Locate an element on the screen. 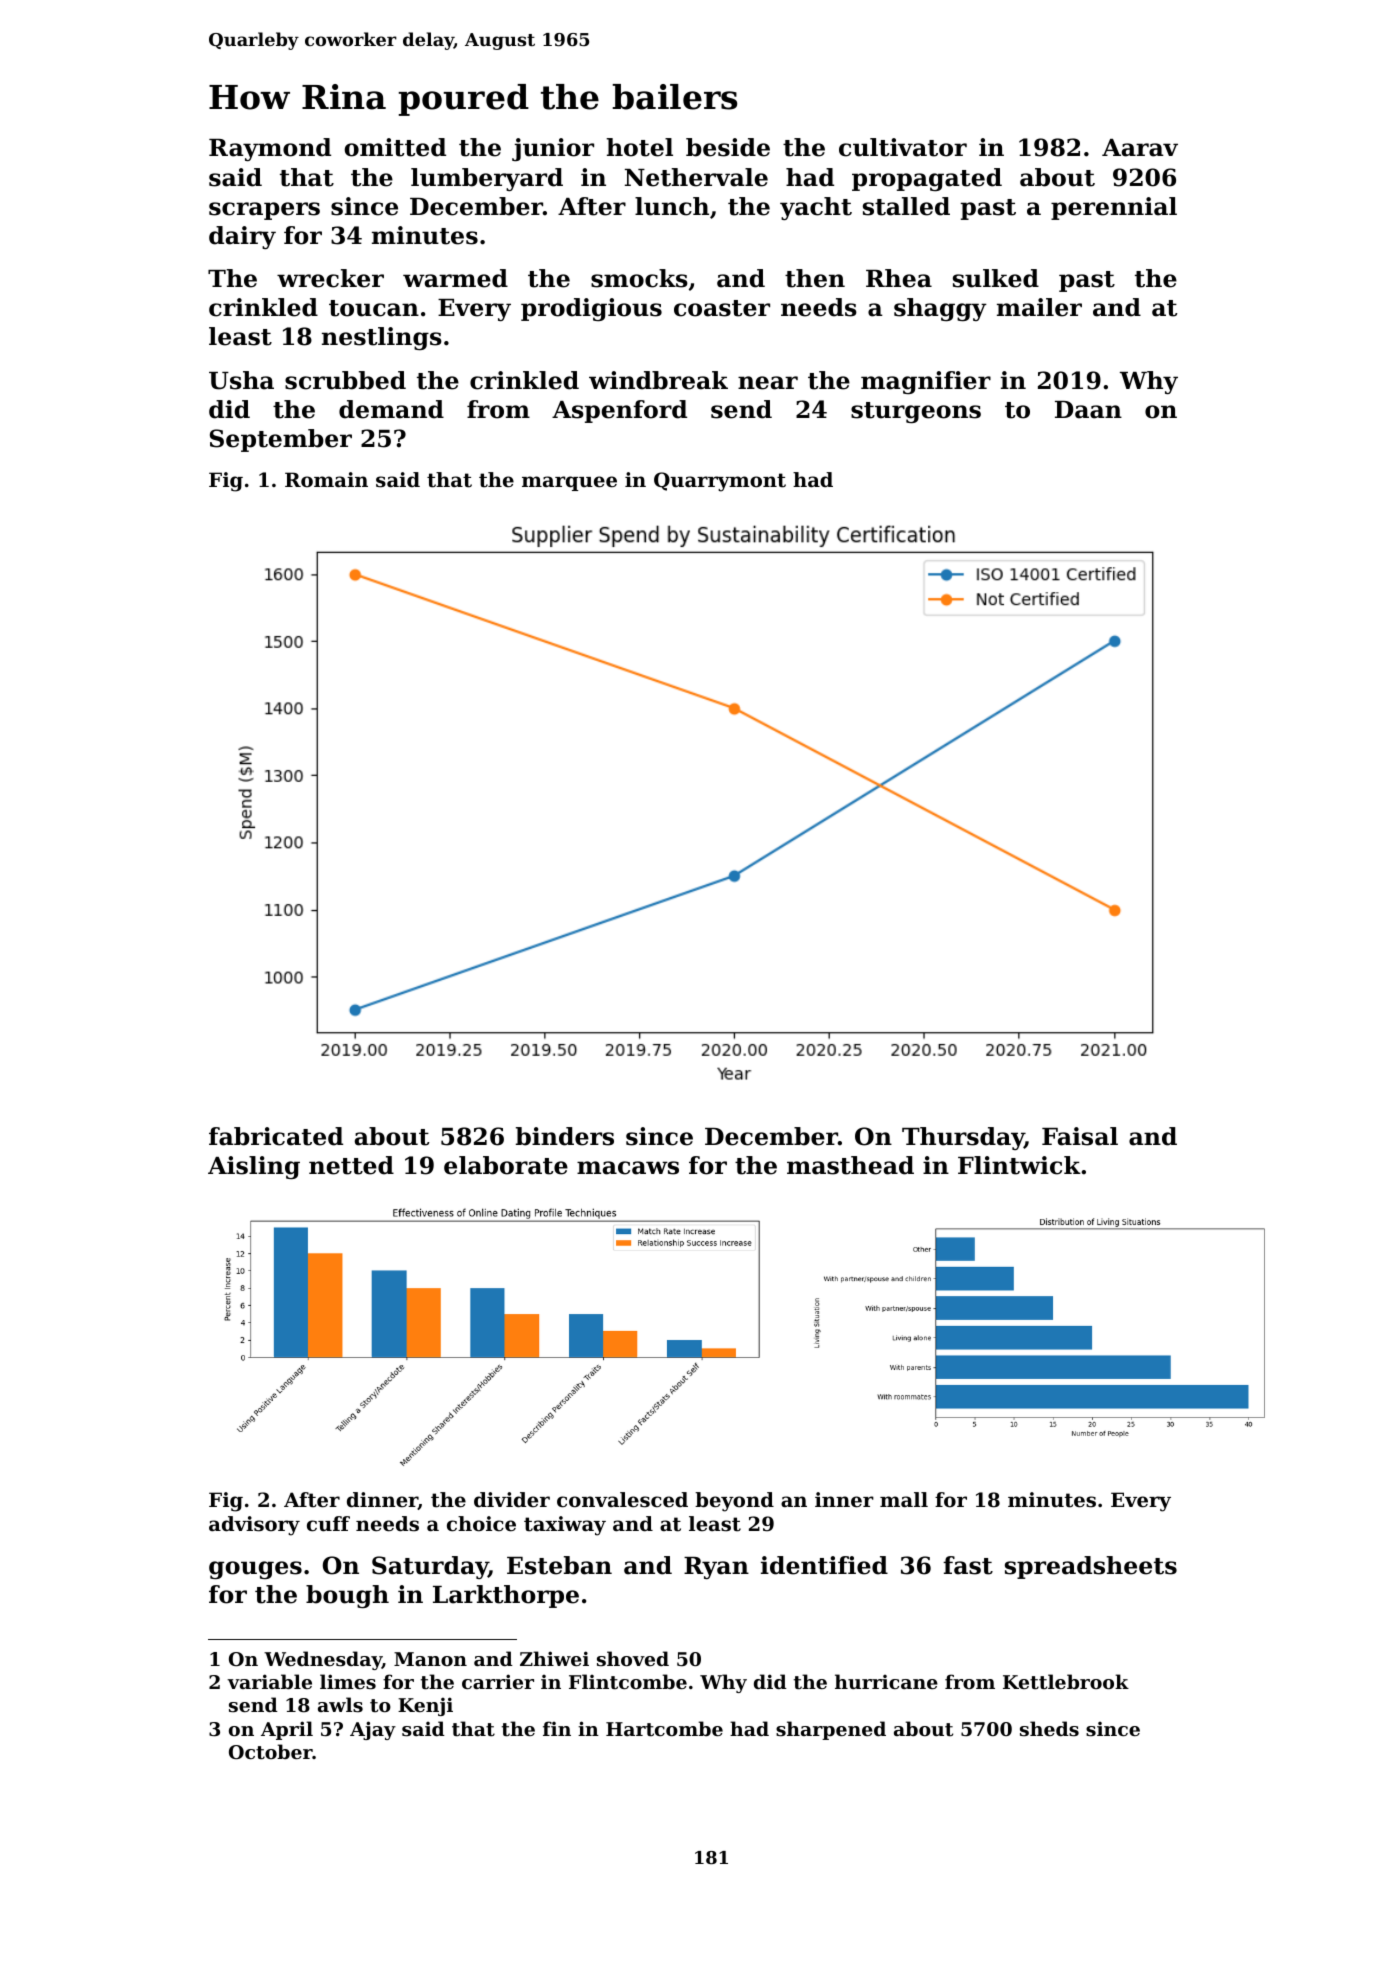  Faisal is located at coordinates (1080, 1136).
